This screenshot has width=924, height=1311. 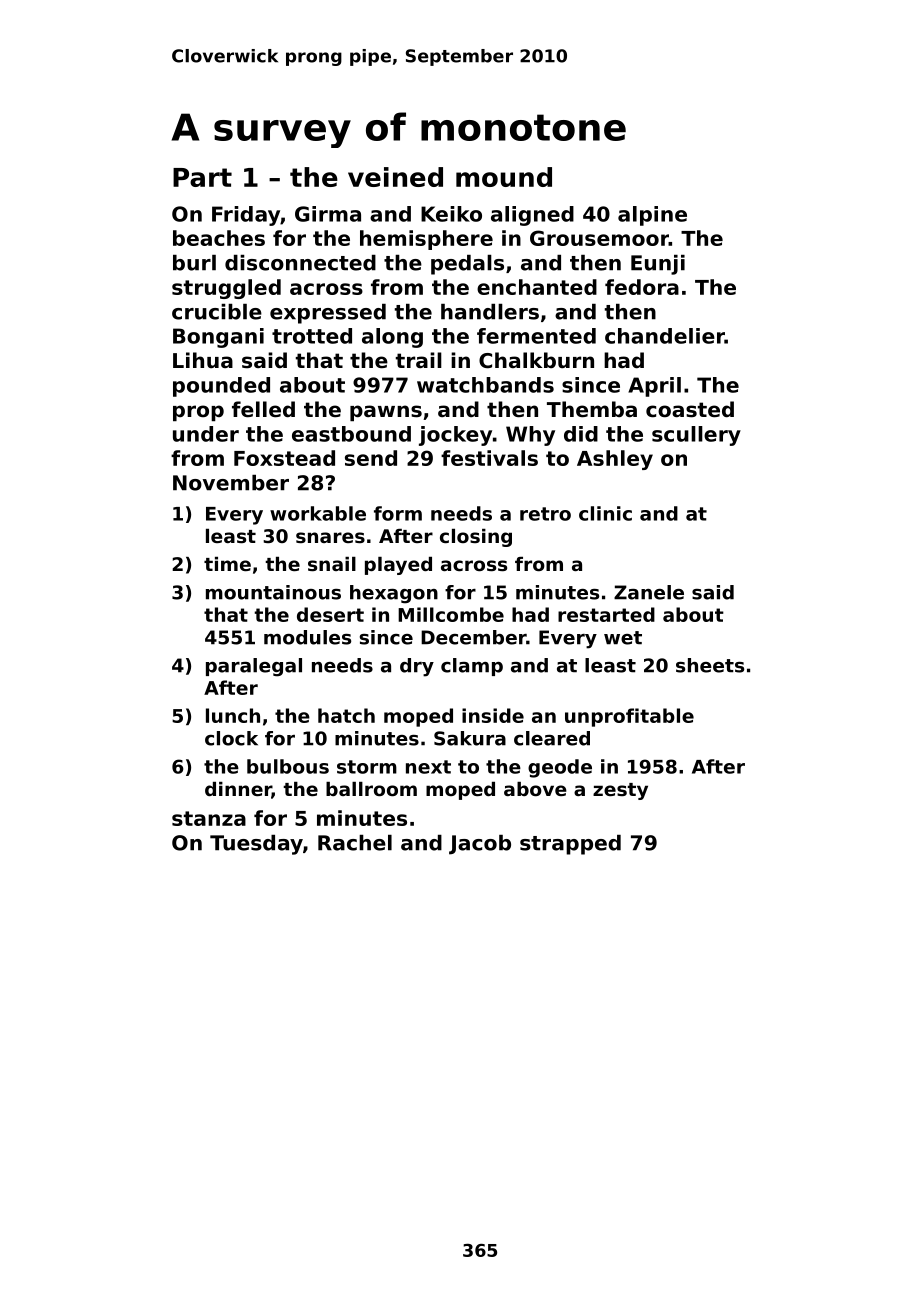 I want to click on hatch, so click(x=346, y=715).
